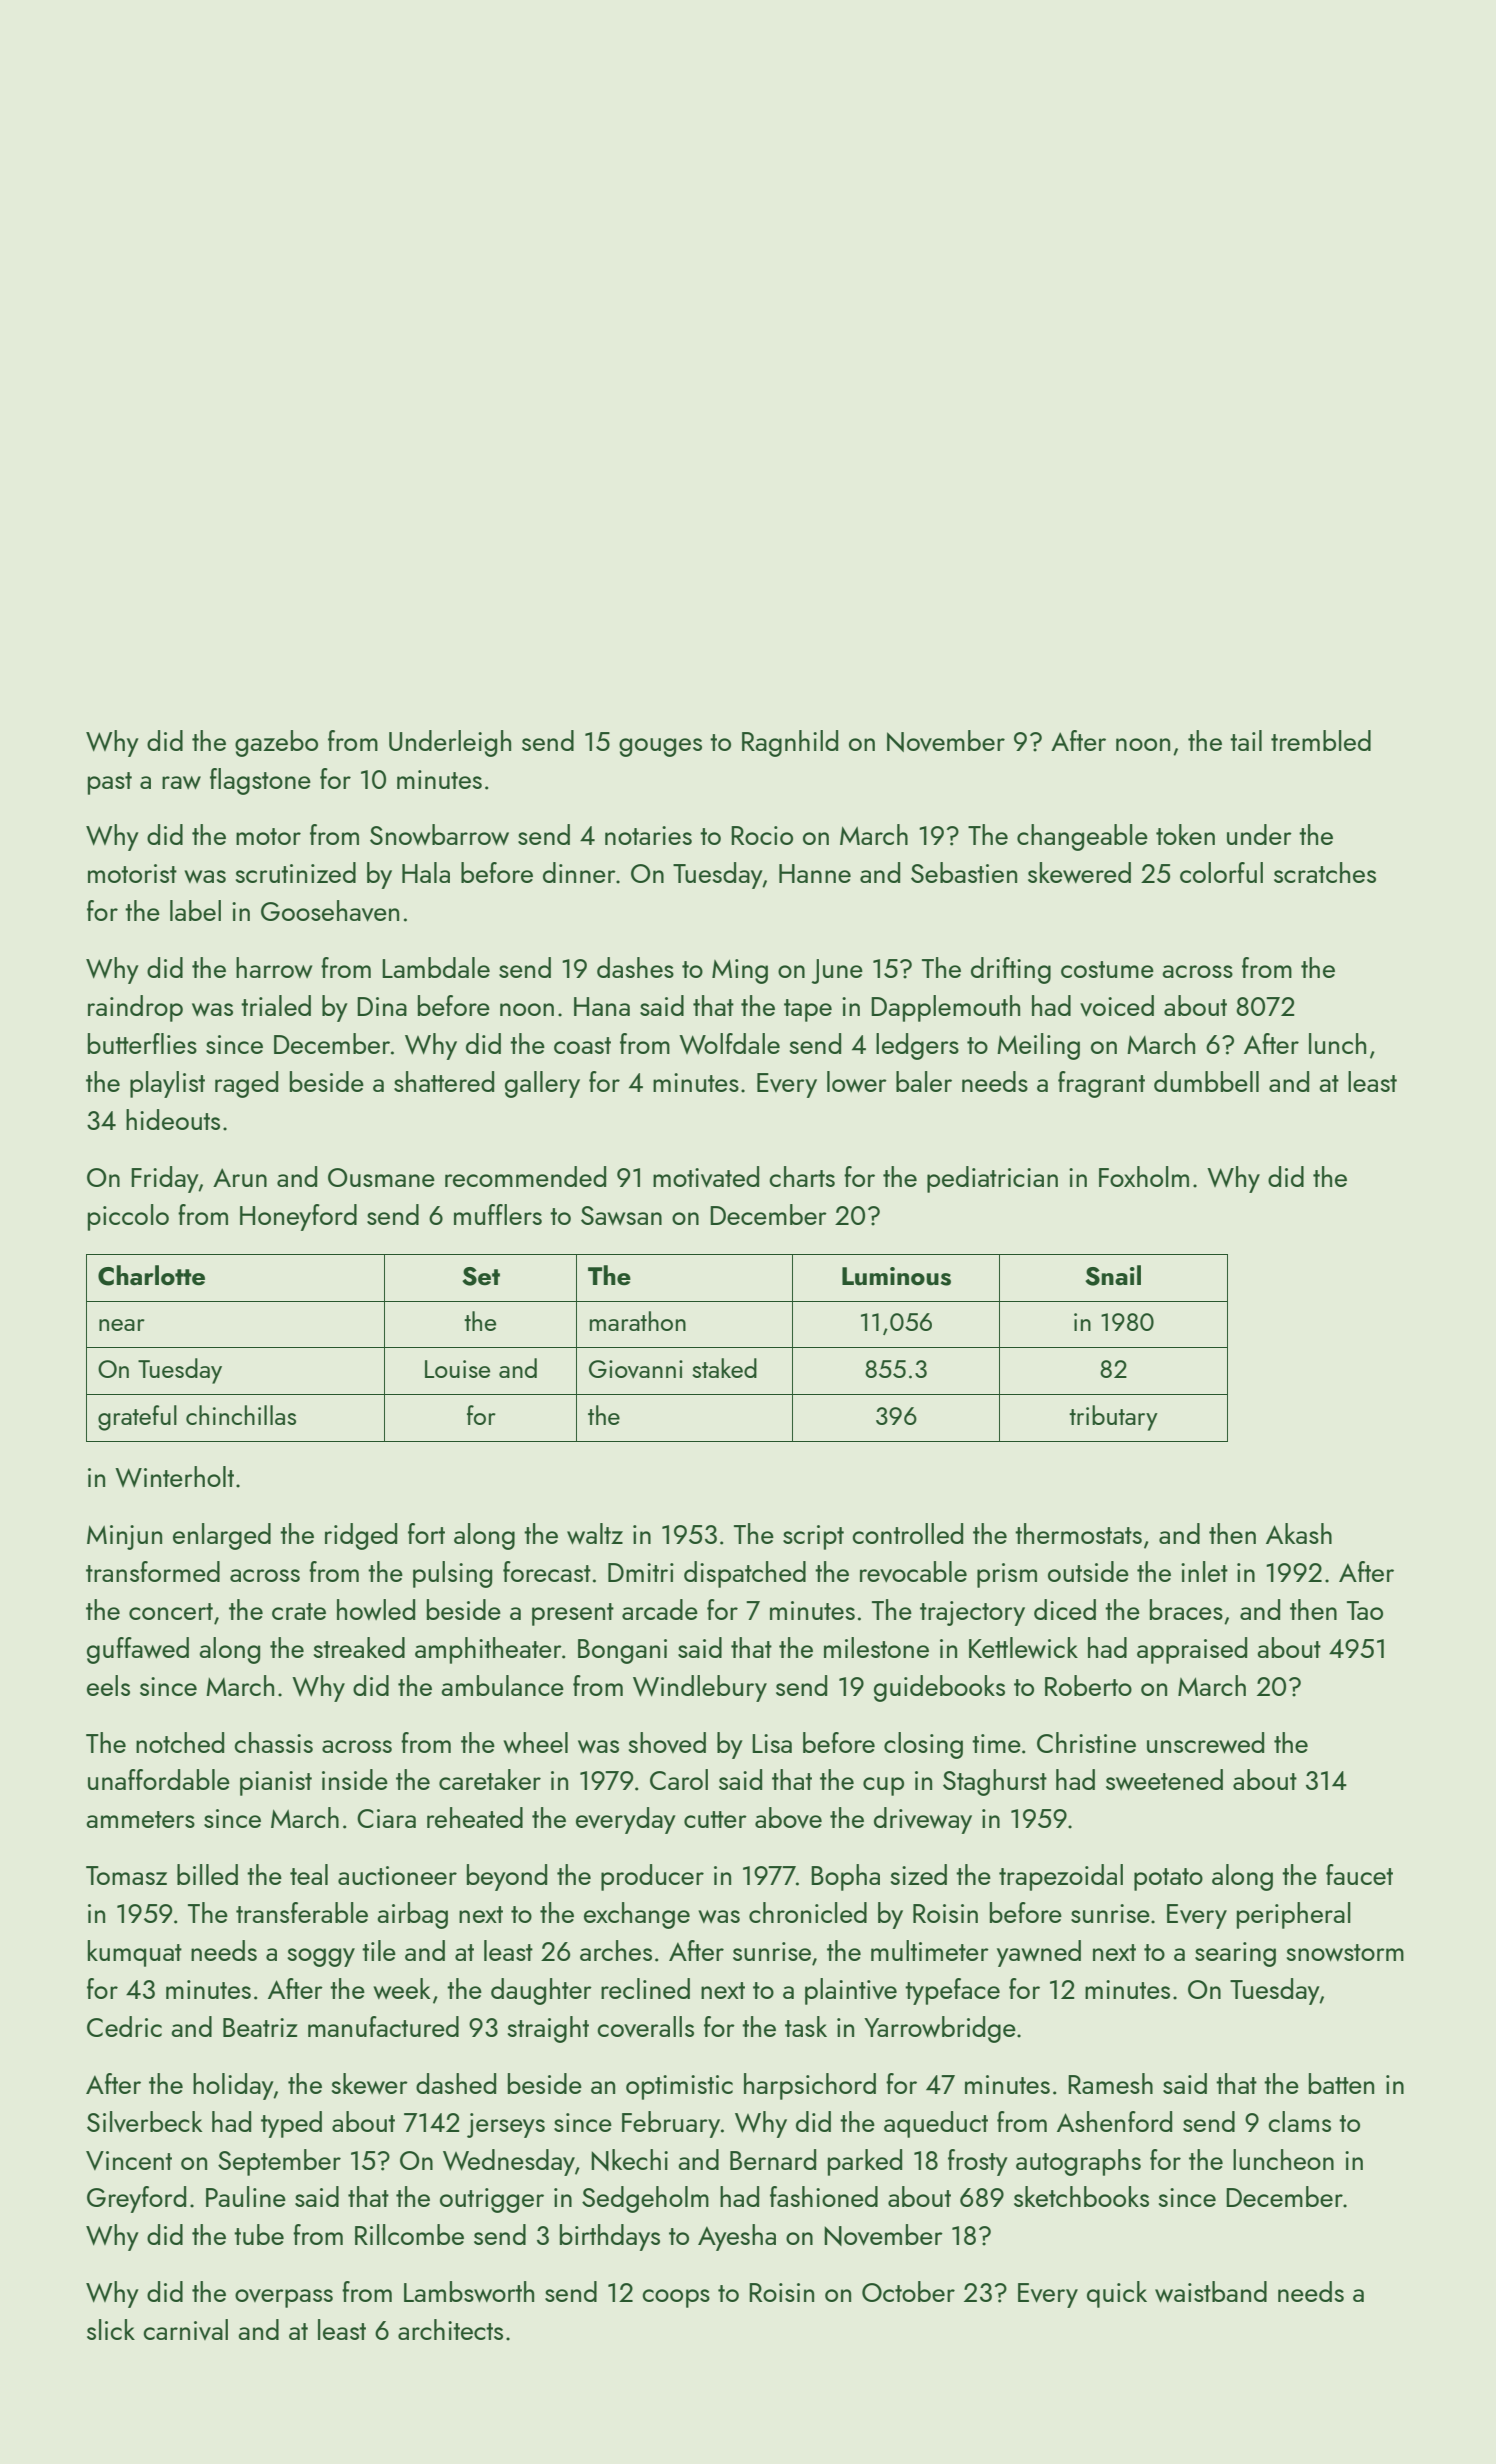 The width and height of the screenshot is (1496, 2464). I want to click on gouges, so click(660, 747).
